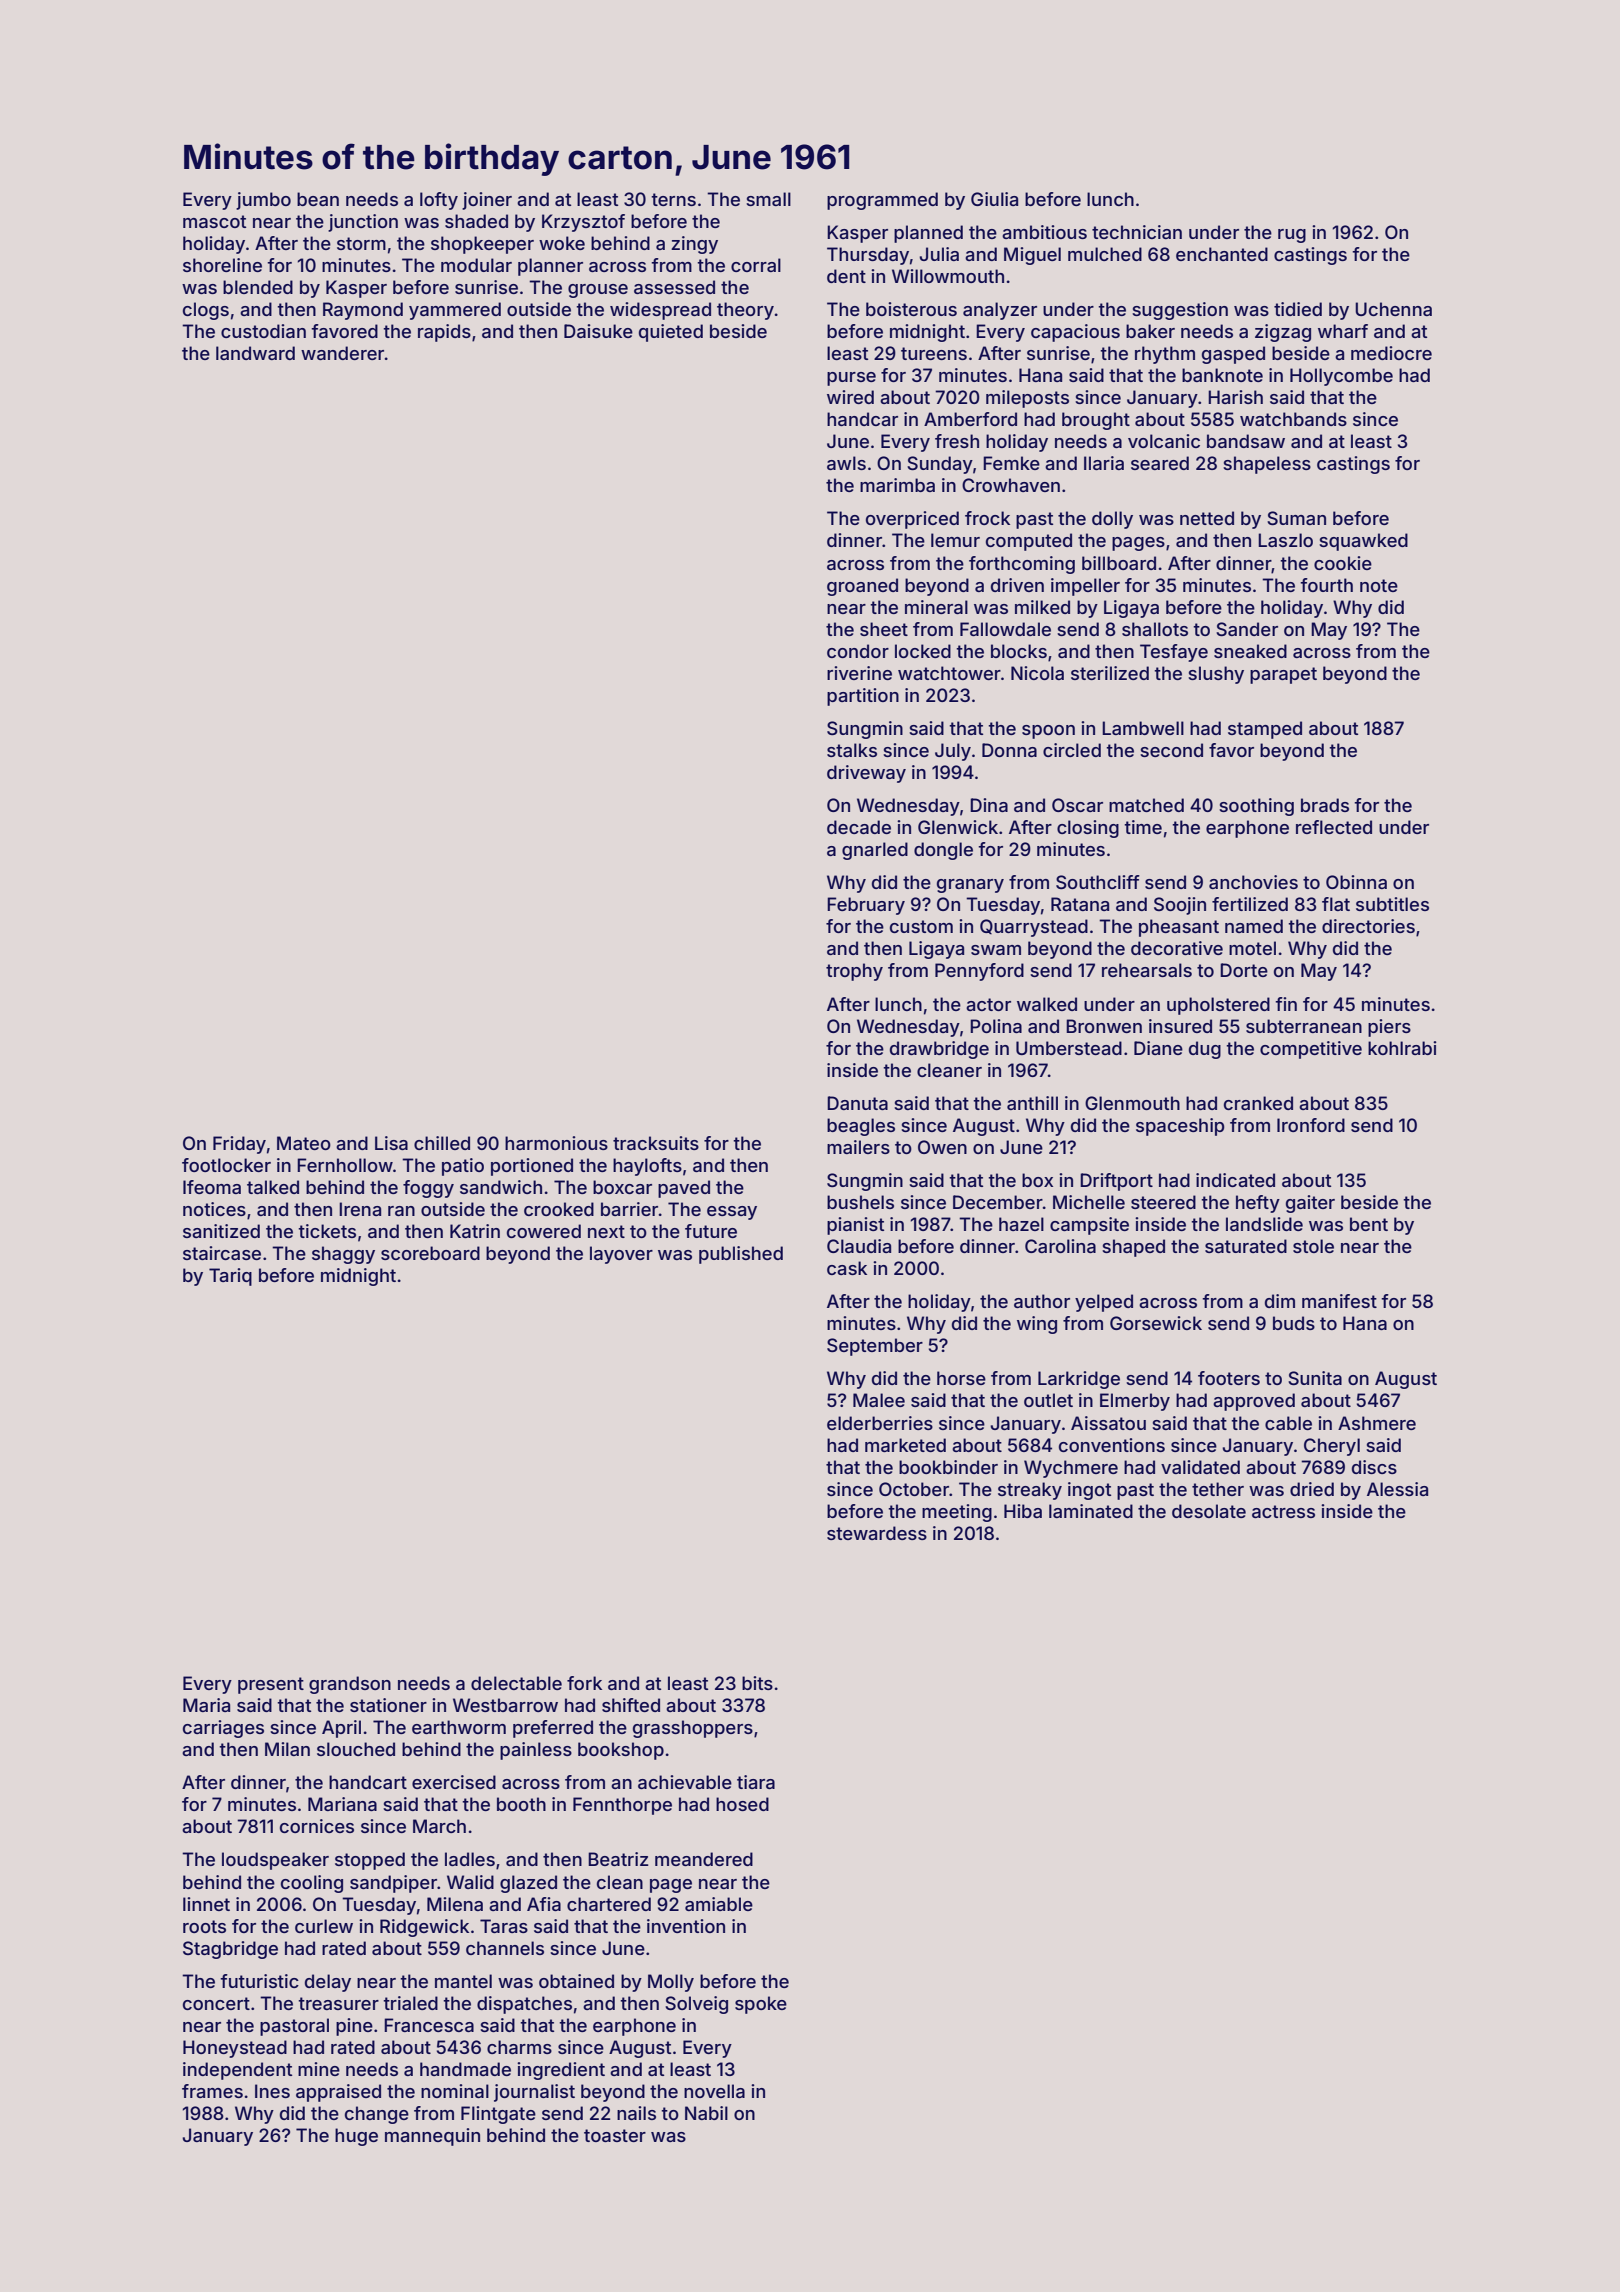  What do you see at coordinates (768, 199) in the screenshot?
I see `small` at bounding box center [768, 199].
